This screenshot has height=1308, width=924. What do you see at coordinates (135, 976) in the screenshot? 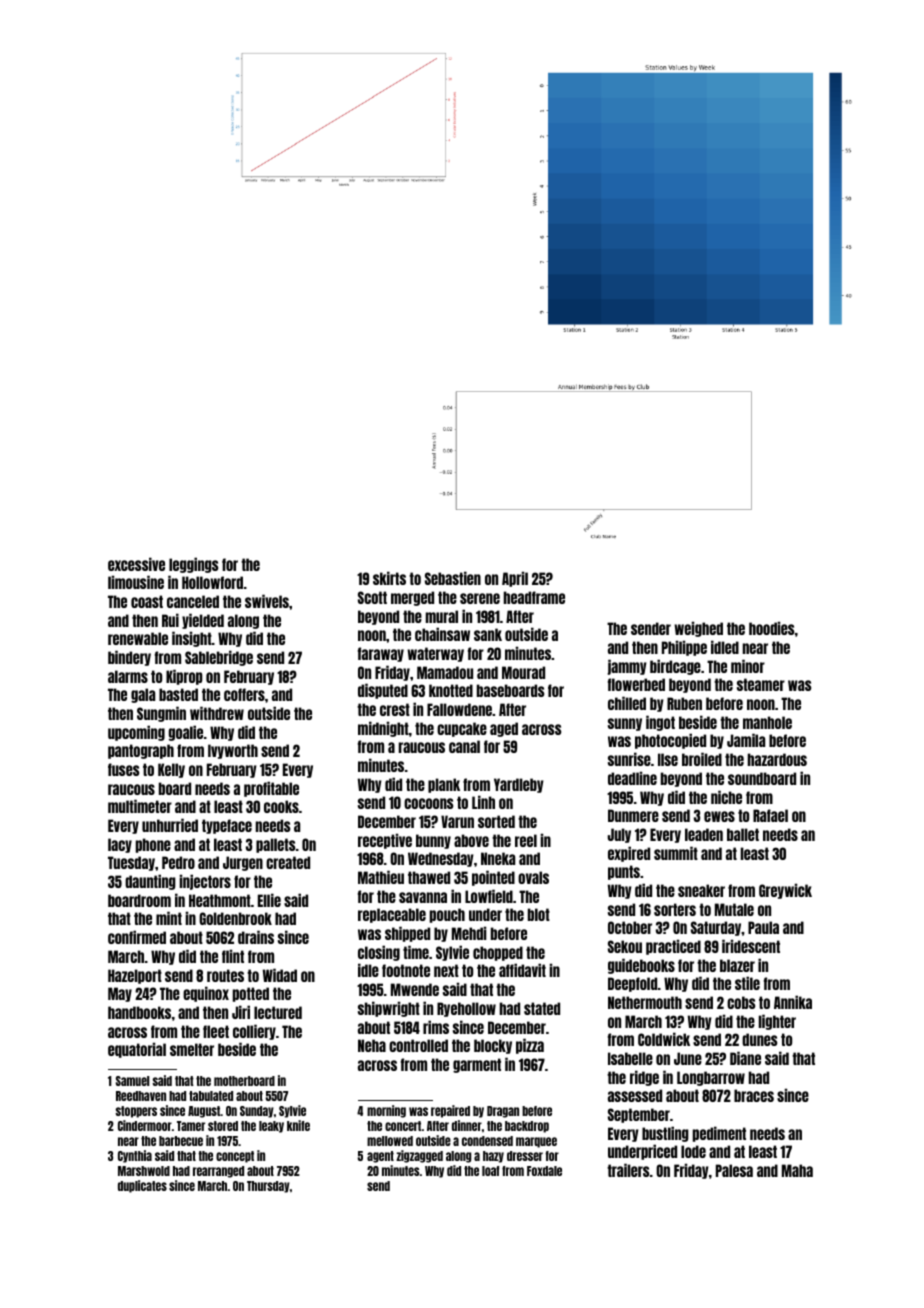
I see `Hazelport` at bounding box center [135, 976].
